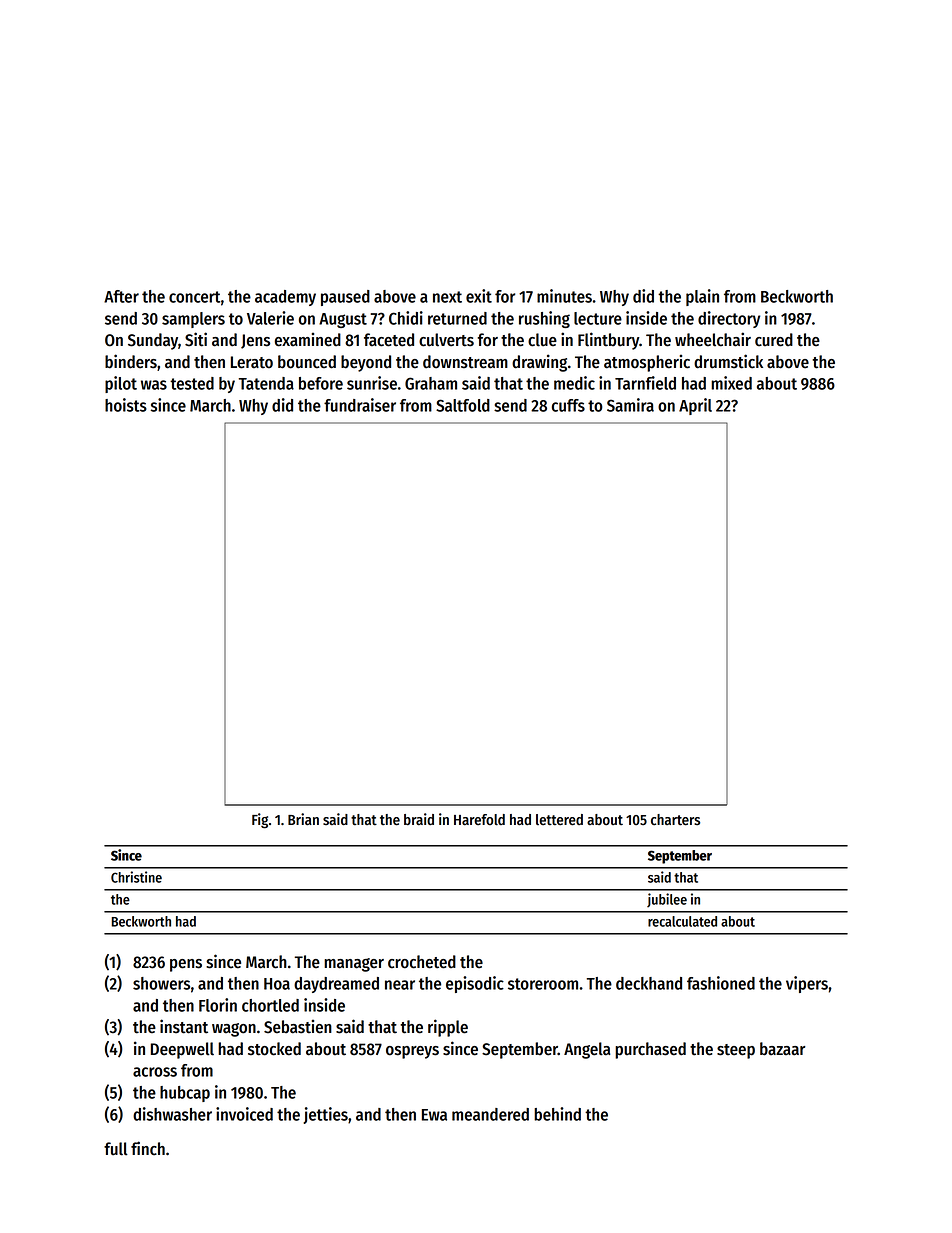 The image size is (952, 1233). What do you see at coordinates (195, 297) in the document?
I see `concert` at bounding box center [195, 297].
